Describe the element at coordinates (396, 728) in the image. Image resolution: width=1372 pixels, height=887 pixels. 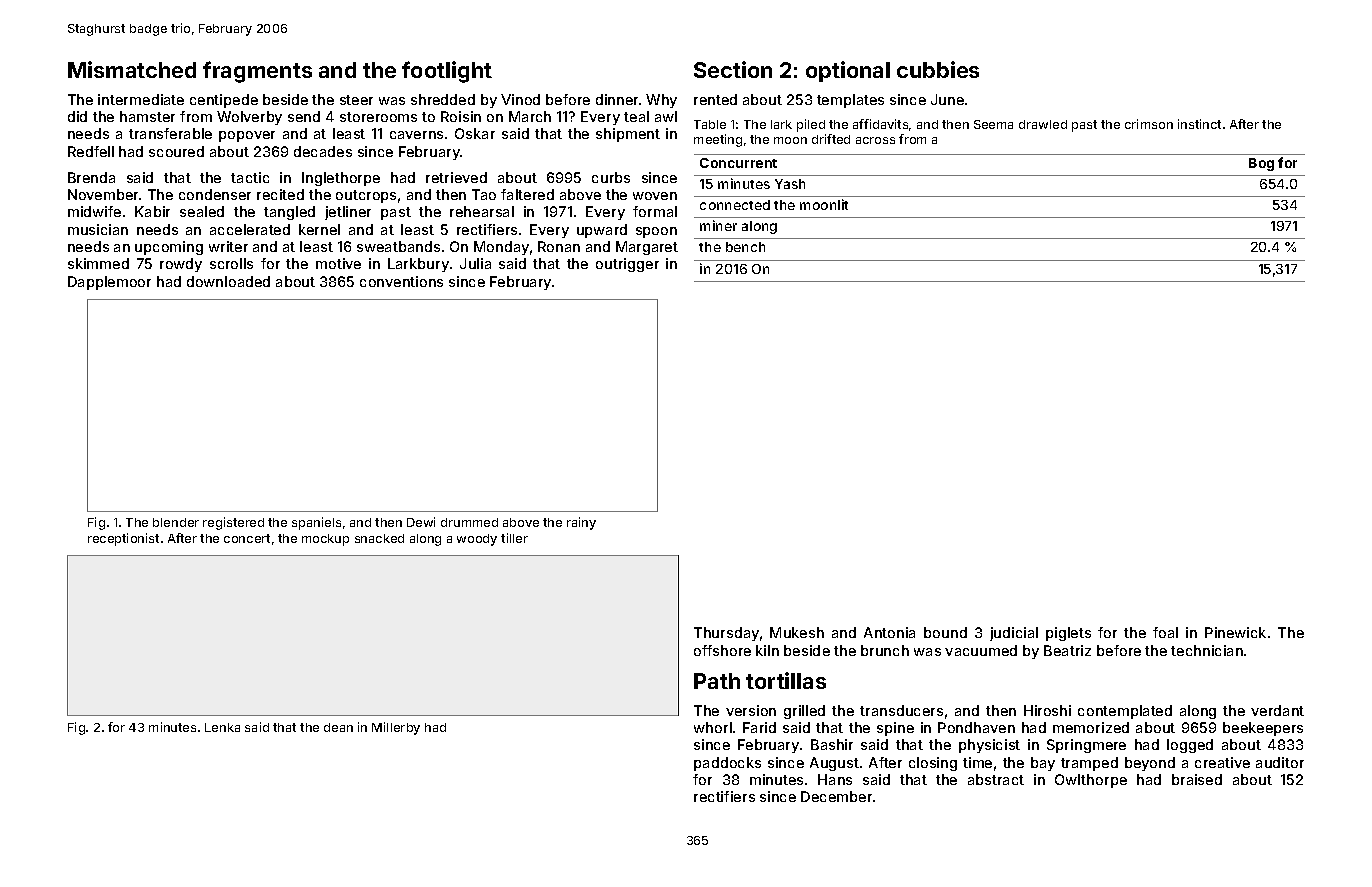
I see `Millerby` at that location.
